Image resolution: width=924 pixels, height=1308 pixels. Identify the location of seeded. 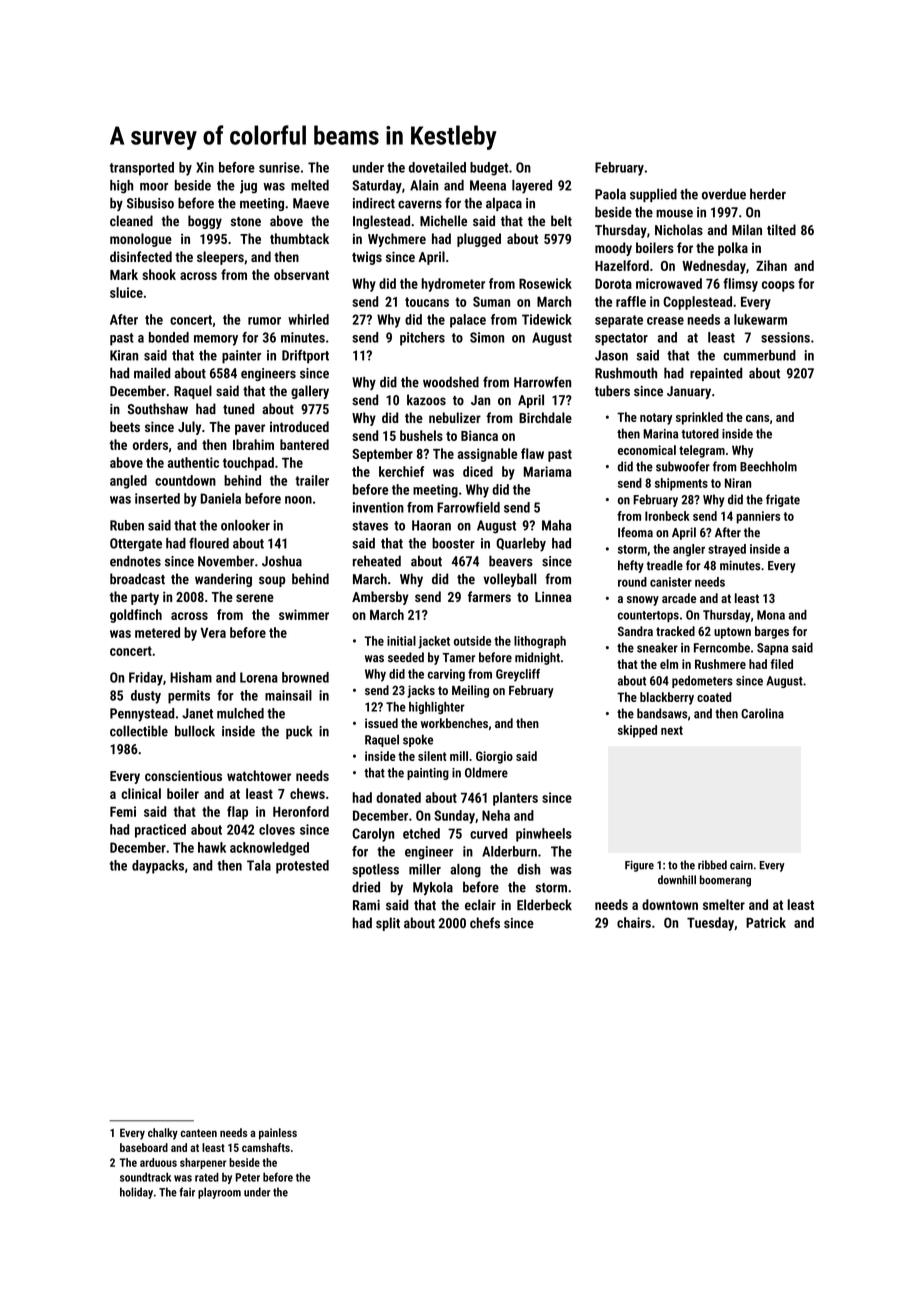
(406, 657).
